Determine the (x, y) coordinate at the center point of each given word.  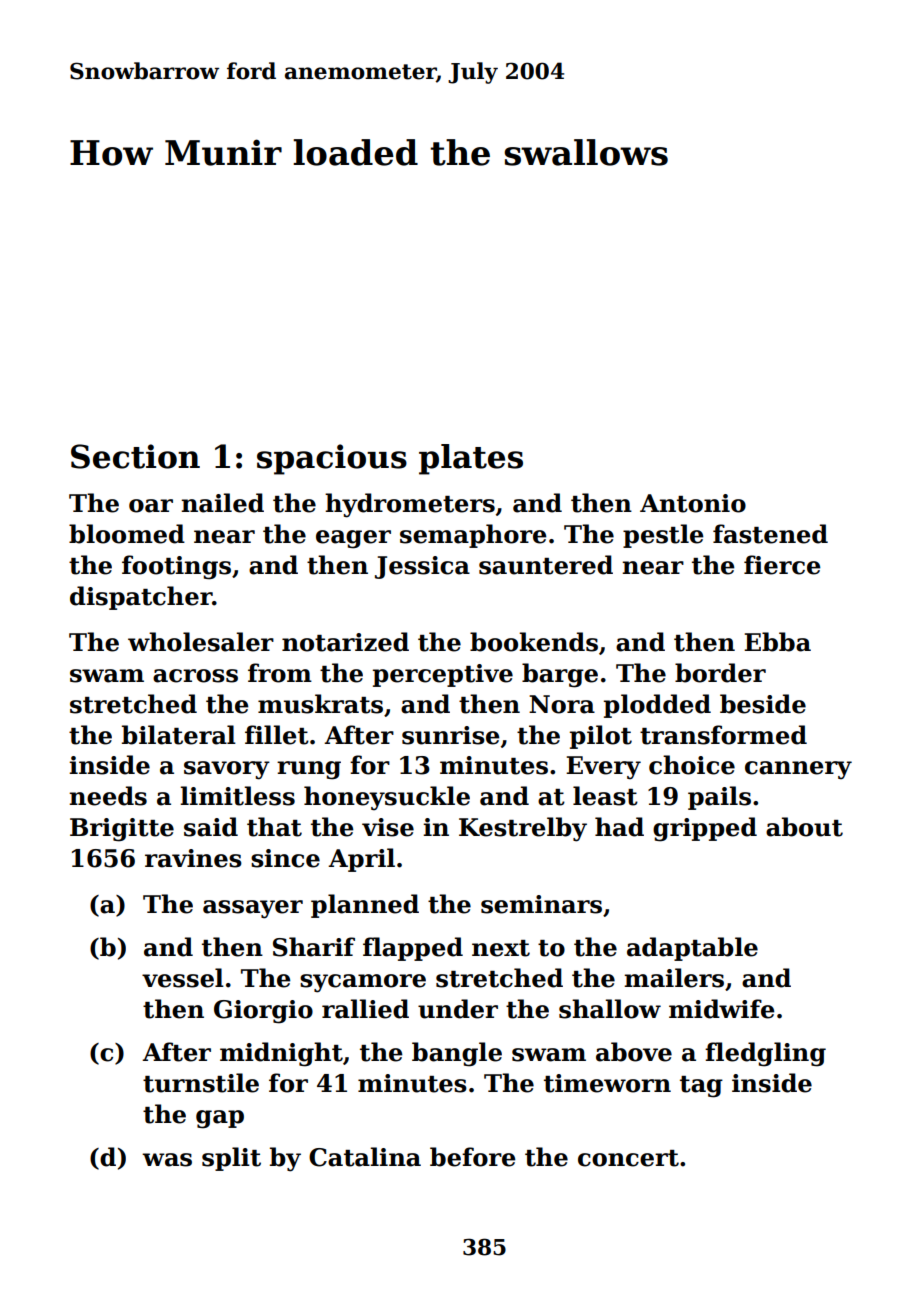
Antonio (693, 503)
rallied (365, 1009)
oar (151, 506)
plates (471, 459)
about (804, 827)
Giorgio (263, 1012)
